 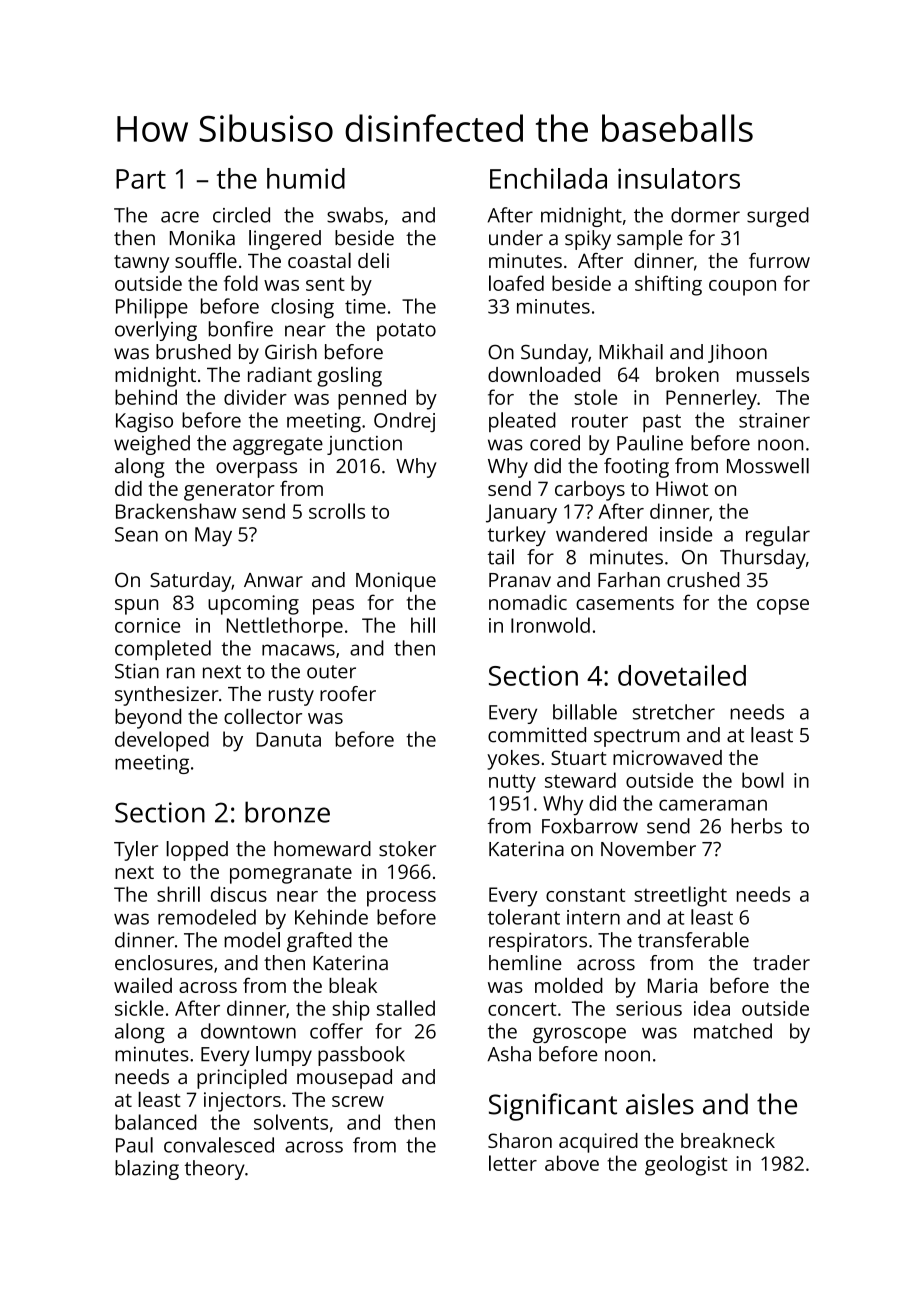 I want to click on downloaded, so click(x=544, y=374).
